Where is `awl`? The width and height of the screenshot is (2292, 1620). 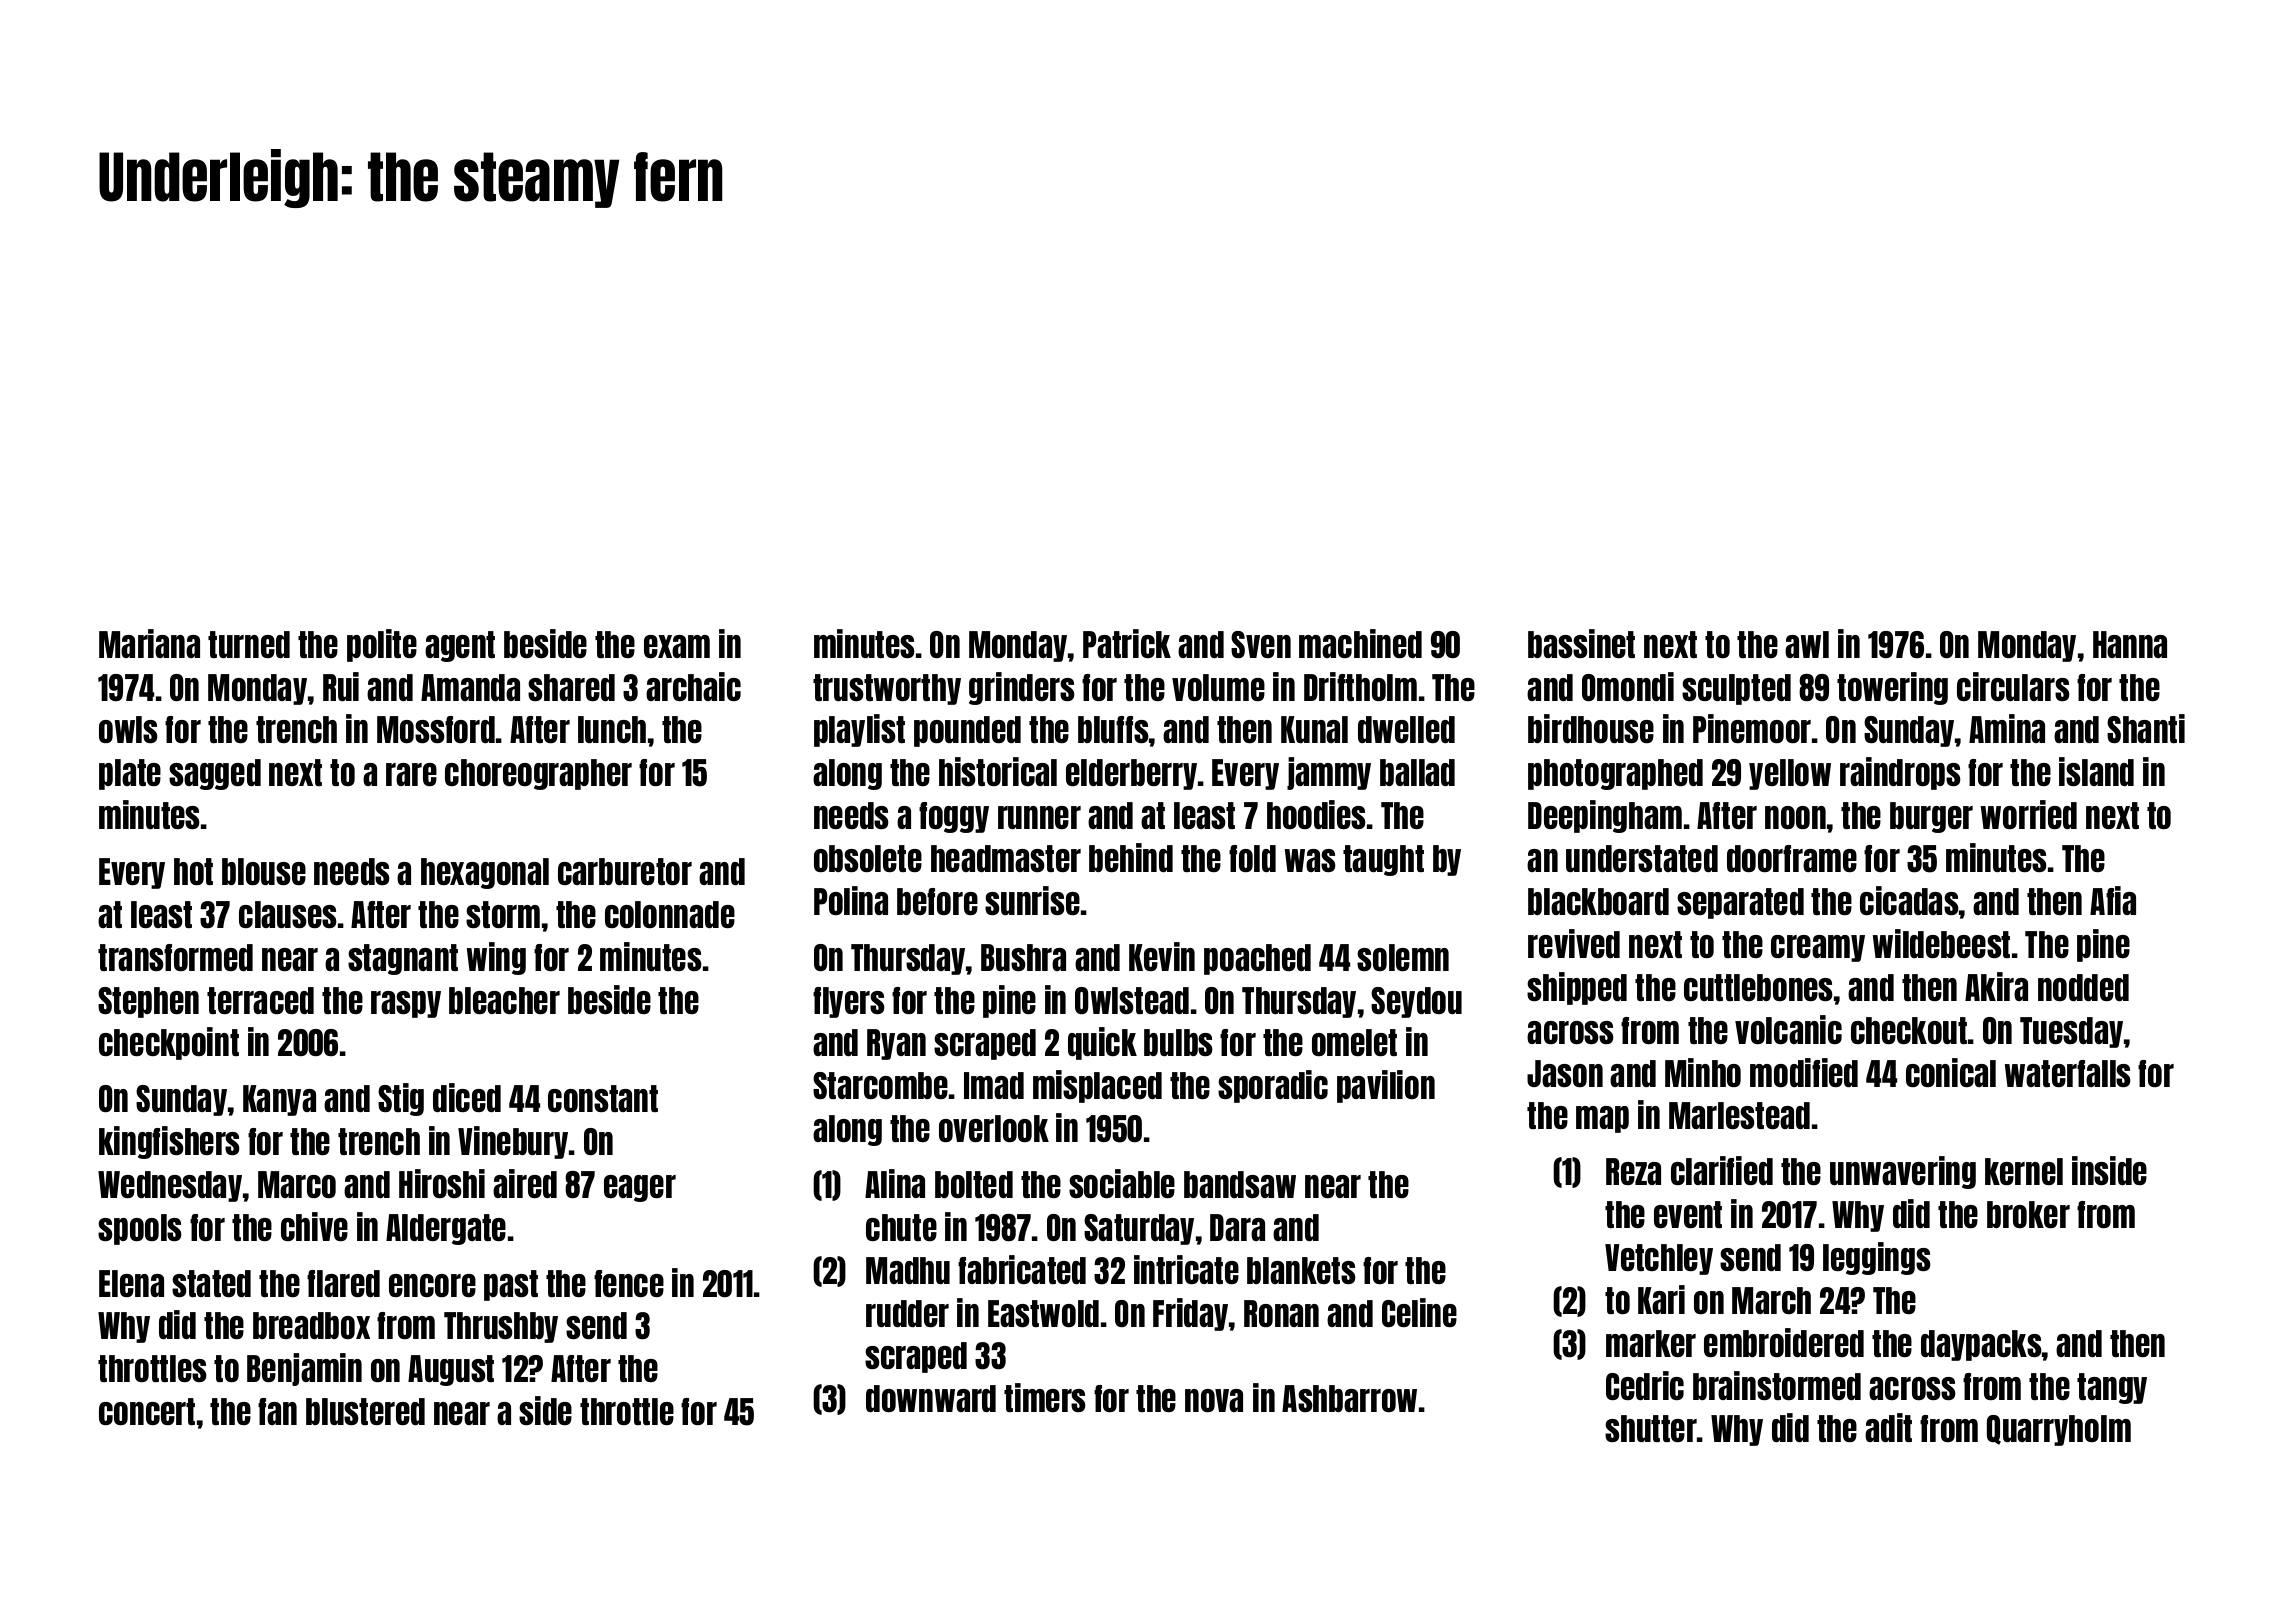 awl is located at coordinates (1807, 644).
